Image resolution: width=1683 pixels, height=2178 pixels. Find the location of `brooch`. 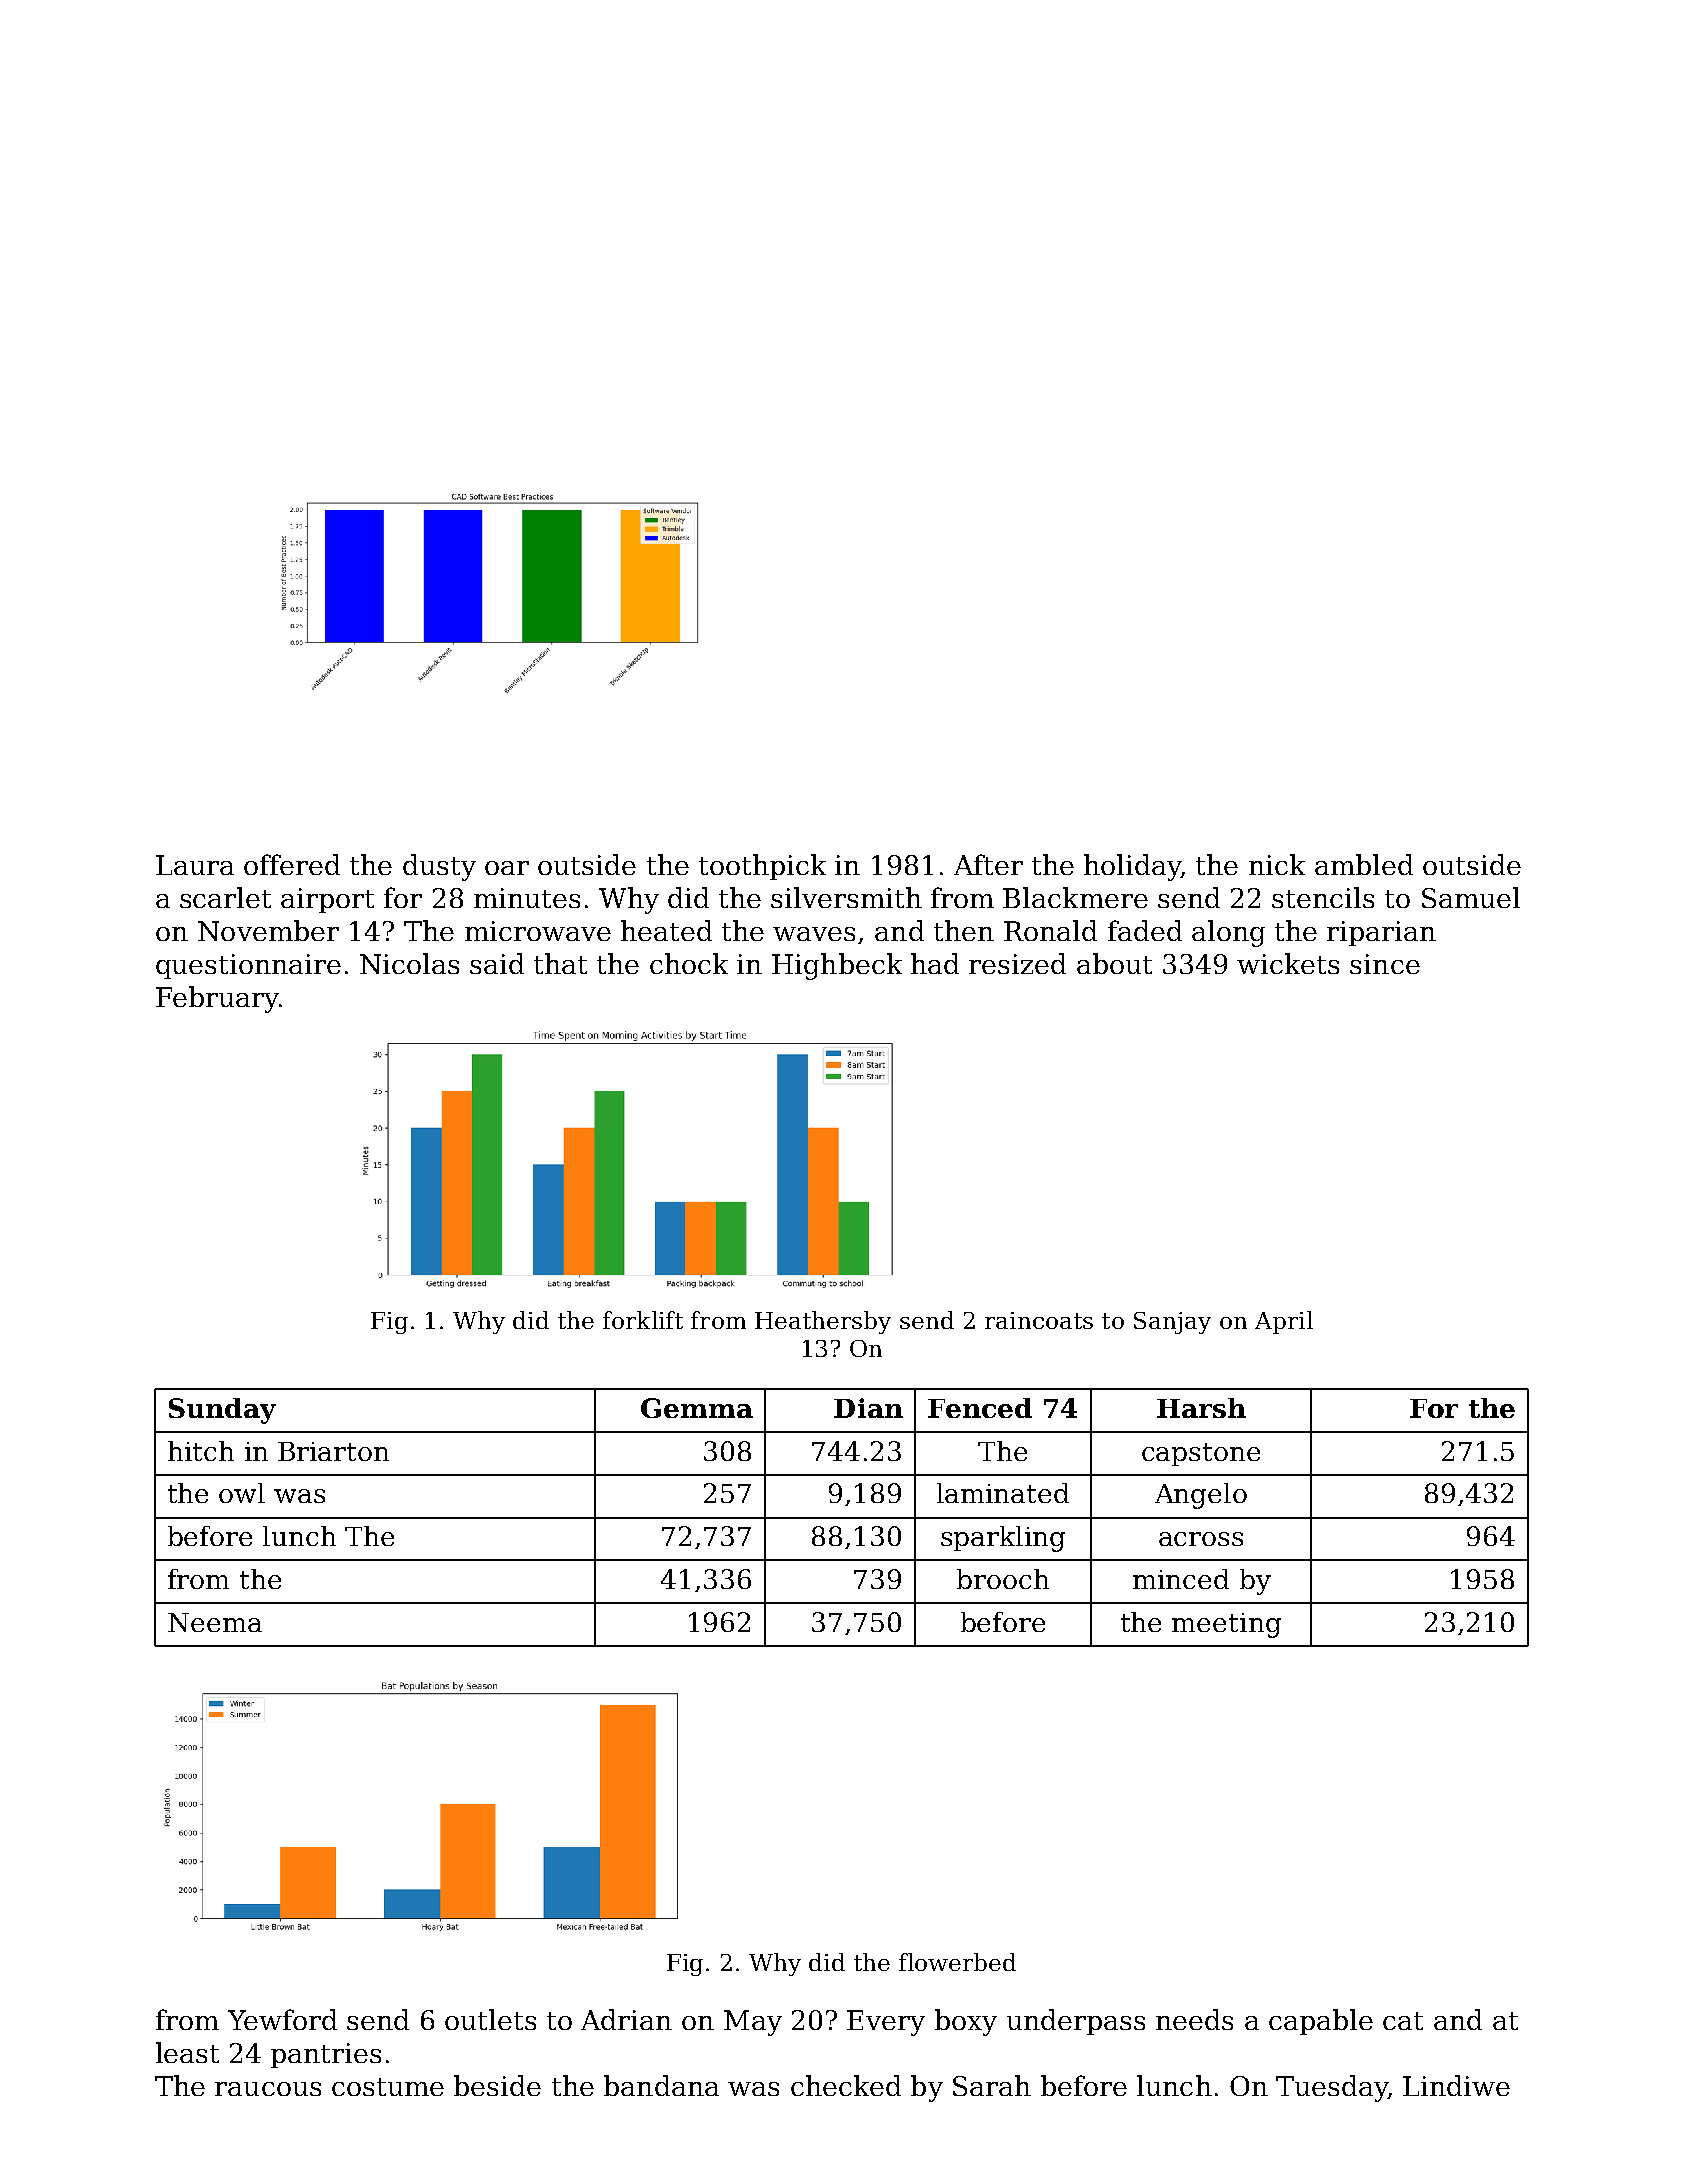

brooch is located at coordinates (1003, 1579).
